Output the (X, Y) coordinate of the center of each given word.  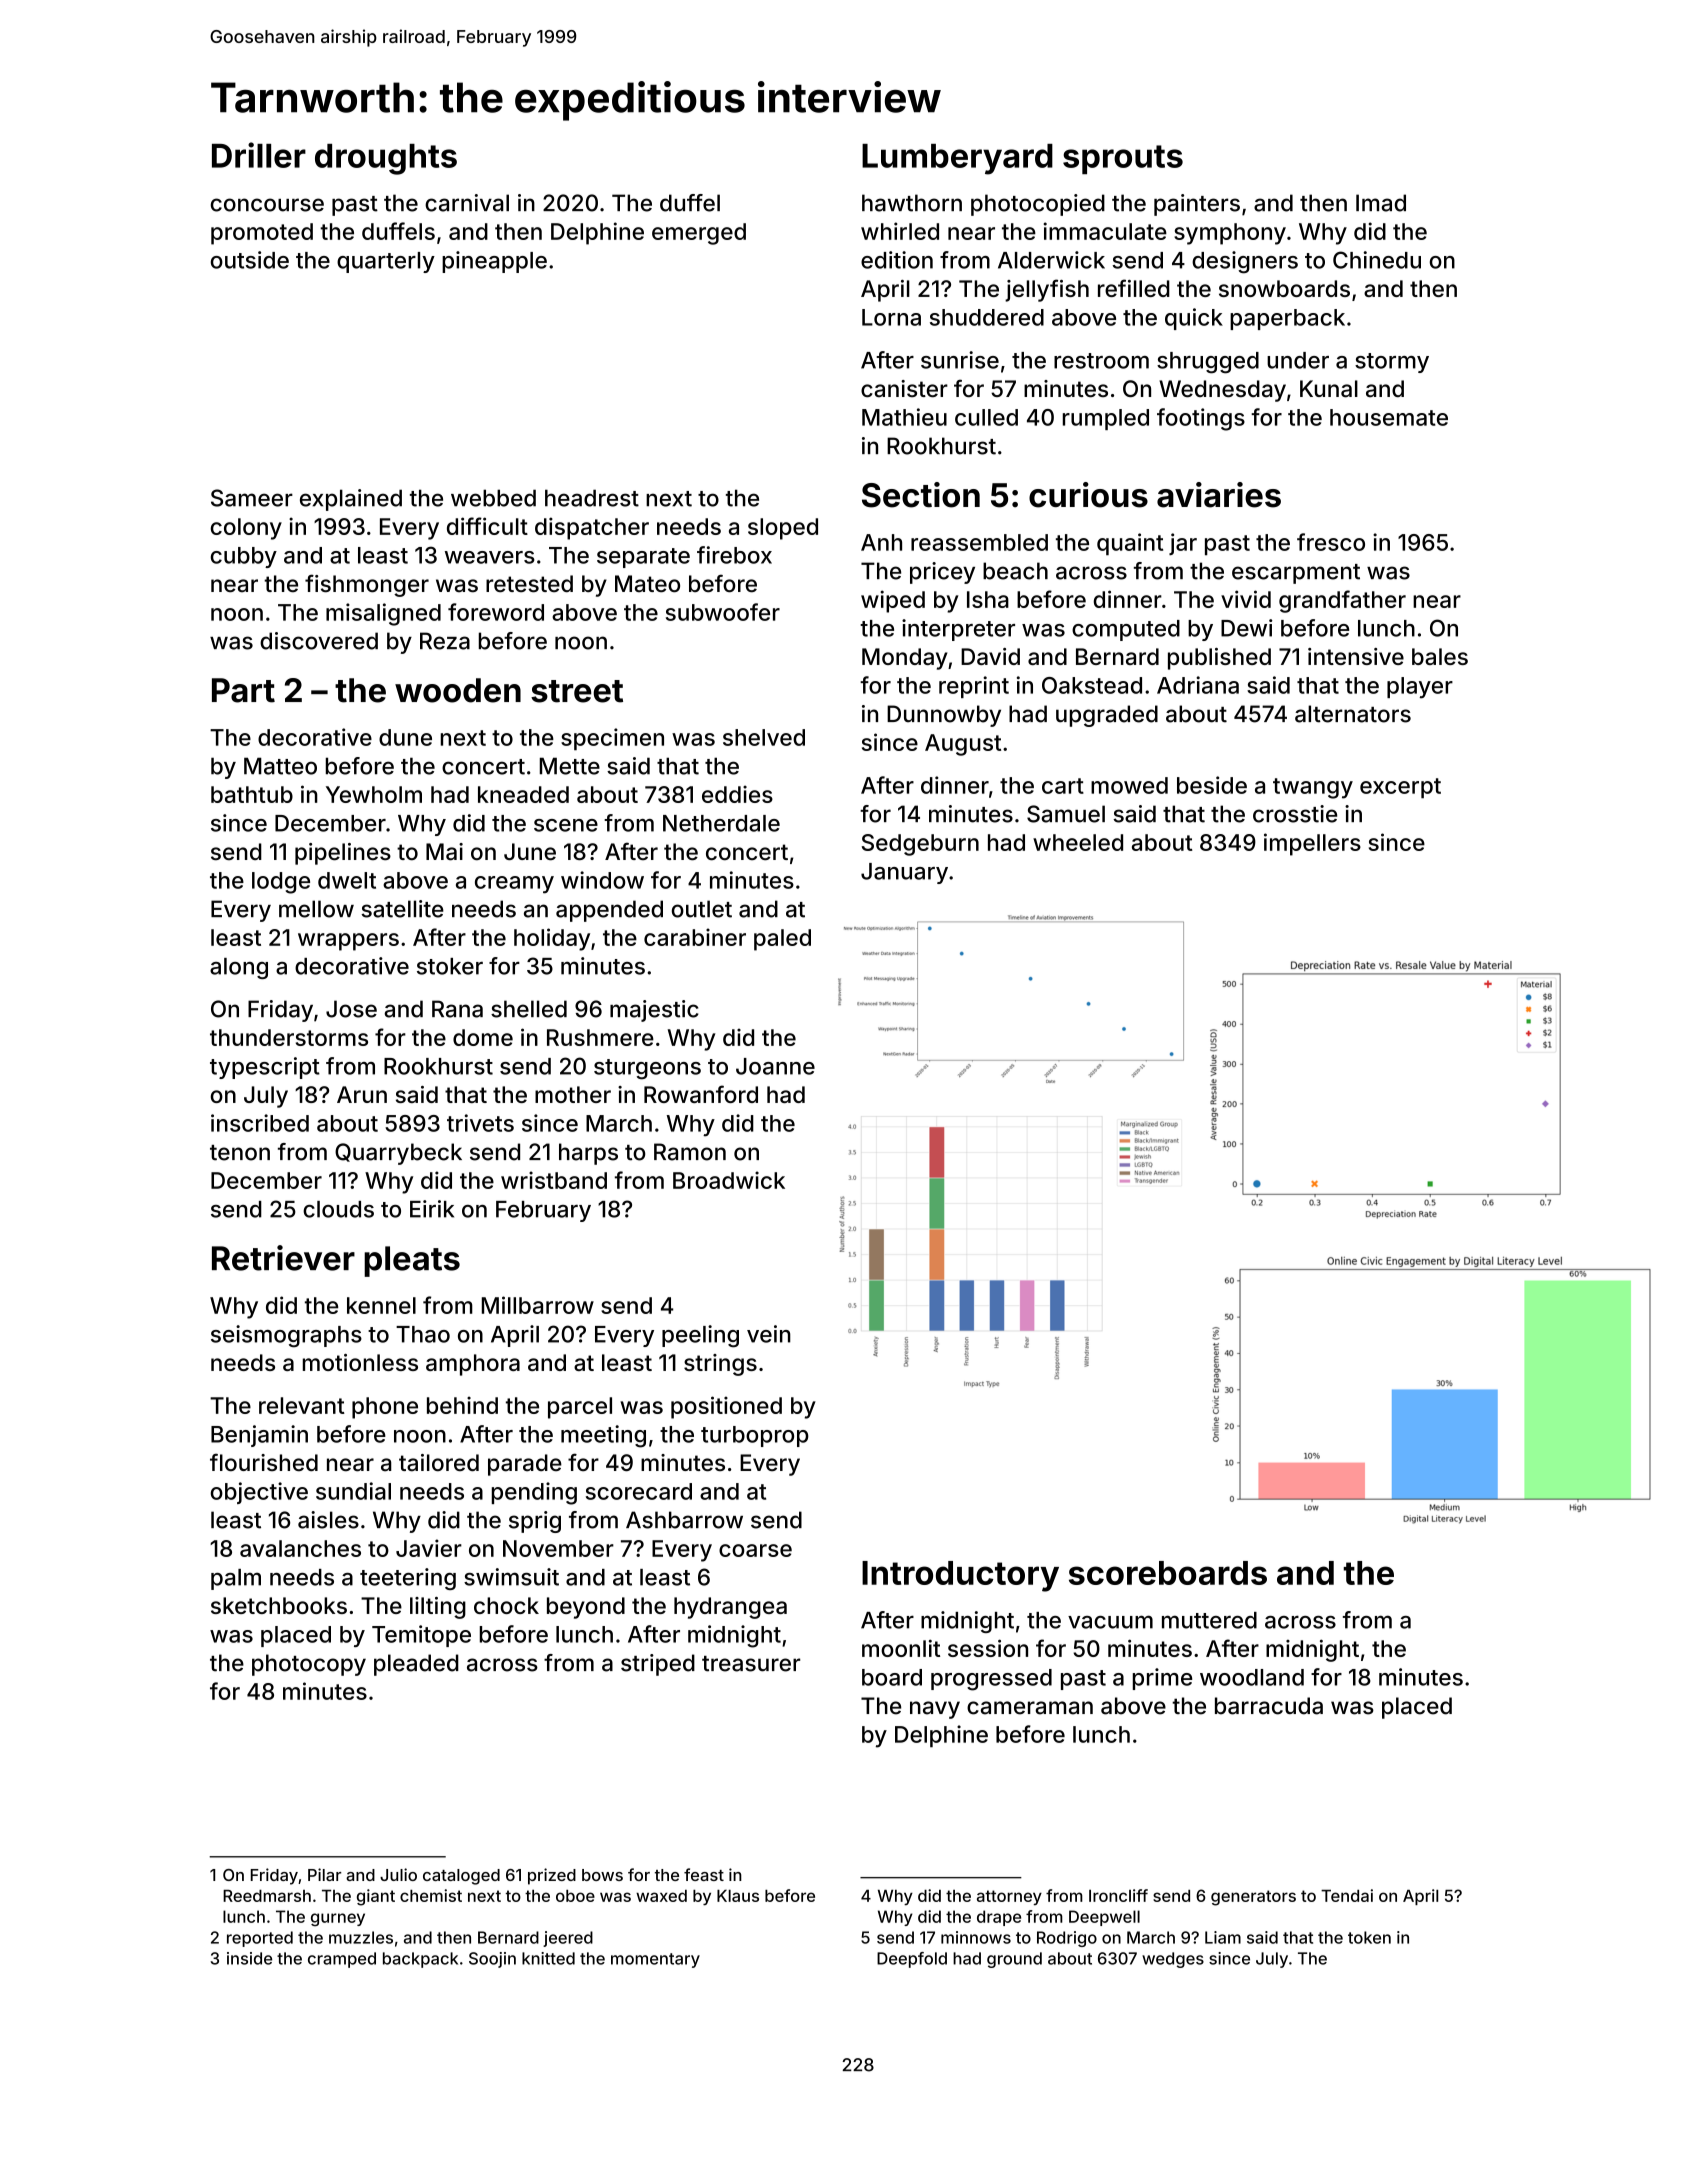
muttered (1209, 1620)
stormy (1392, 363)
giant (376, 1897)
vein (769, 1334)
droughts (386, 159)
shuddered (987, 317)
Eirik (432, 1209)
